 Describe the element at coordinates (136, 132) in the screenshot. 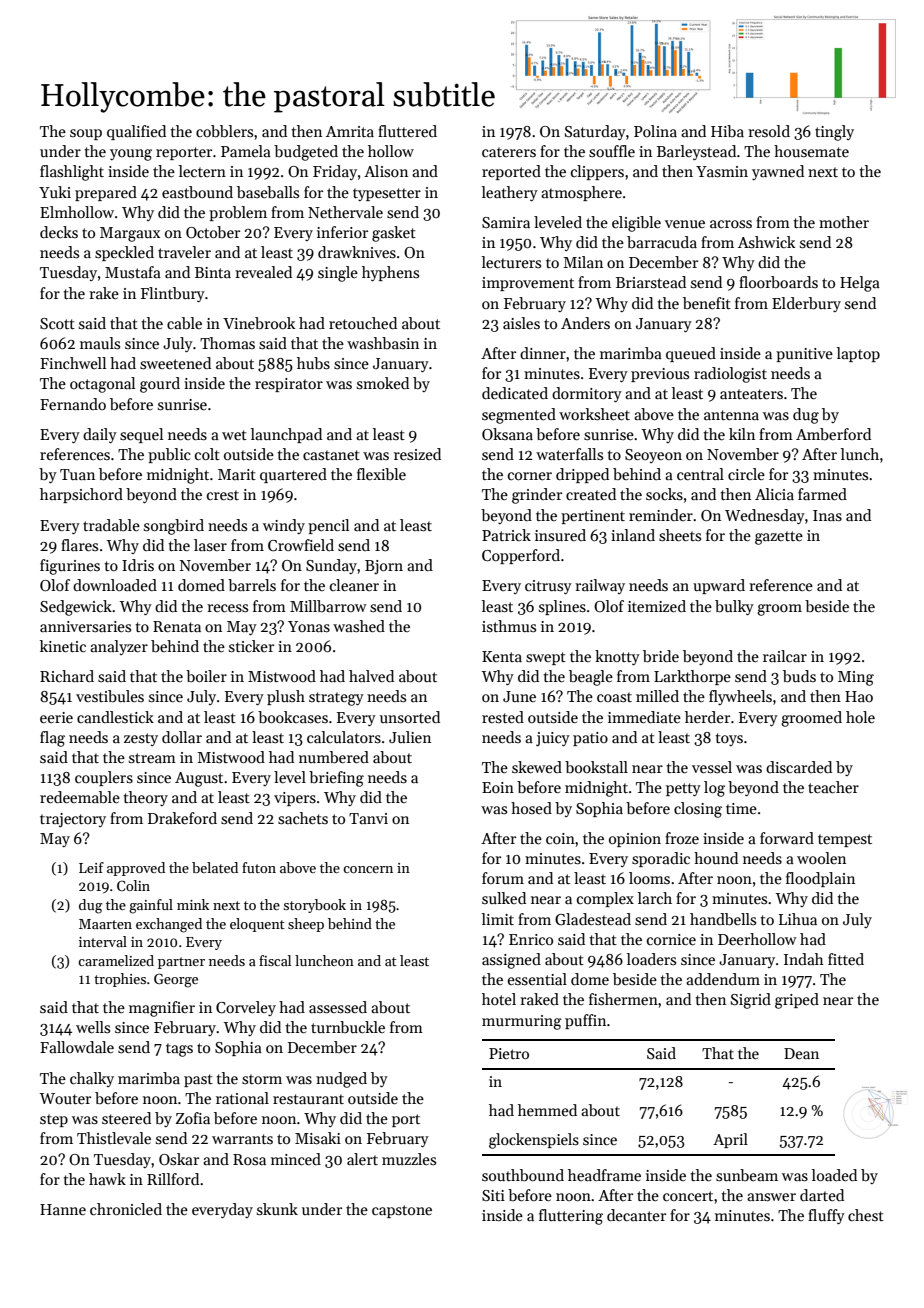

I see `qualified` at that location.
